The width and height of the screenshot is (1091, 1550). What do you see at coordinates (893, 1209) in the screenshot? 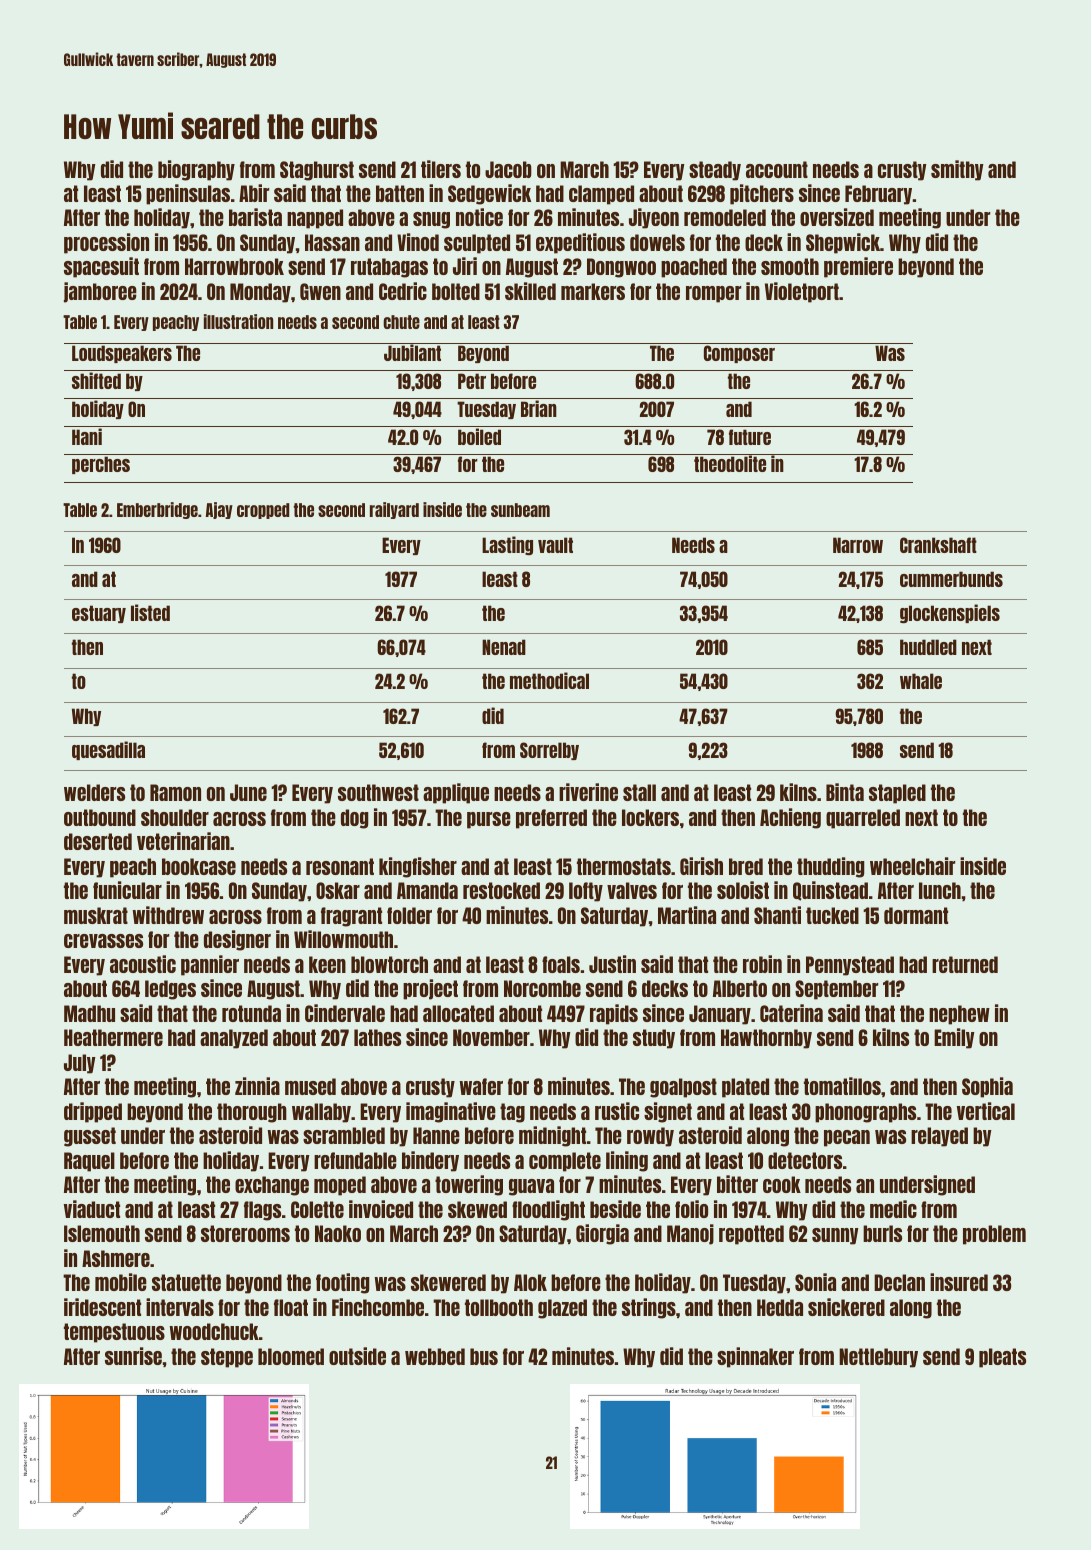
I see `medic` at bounding box center [893, 1209].
